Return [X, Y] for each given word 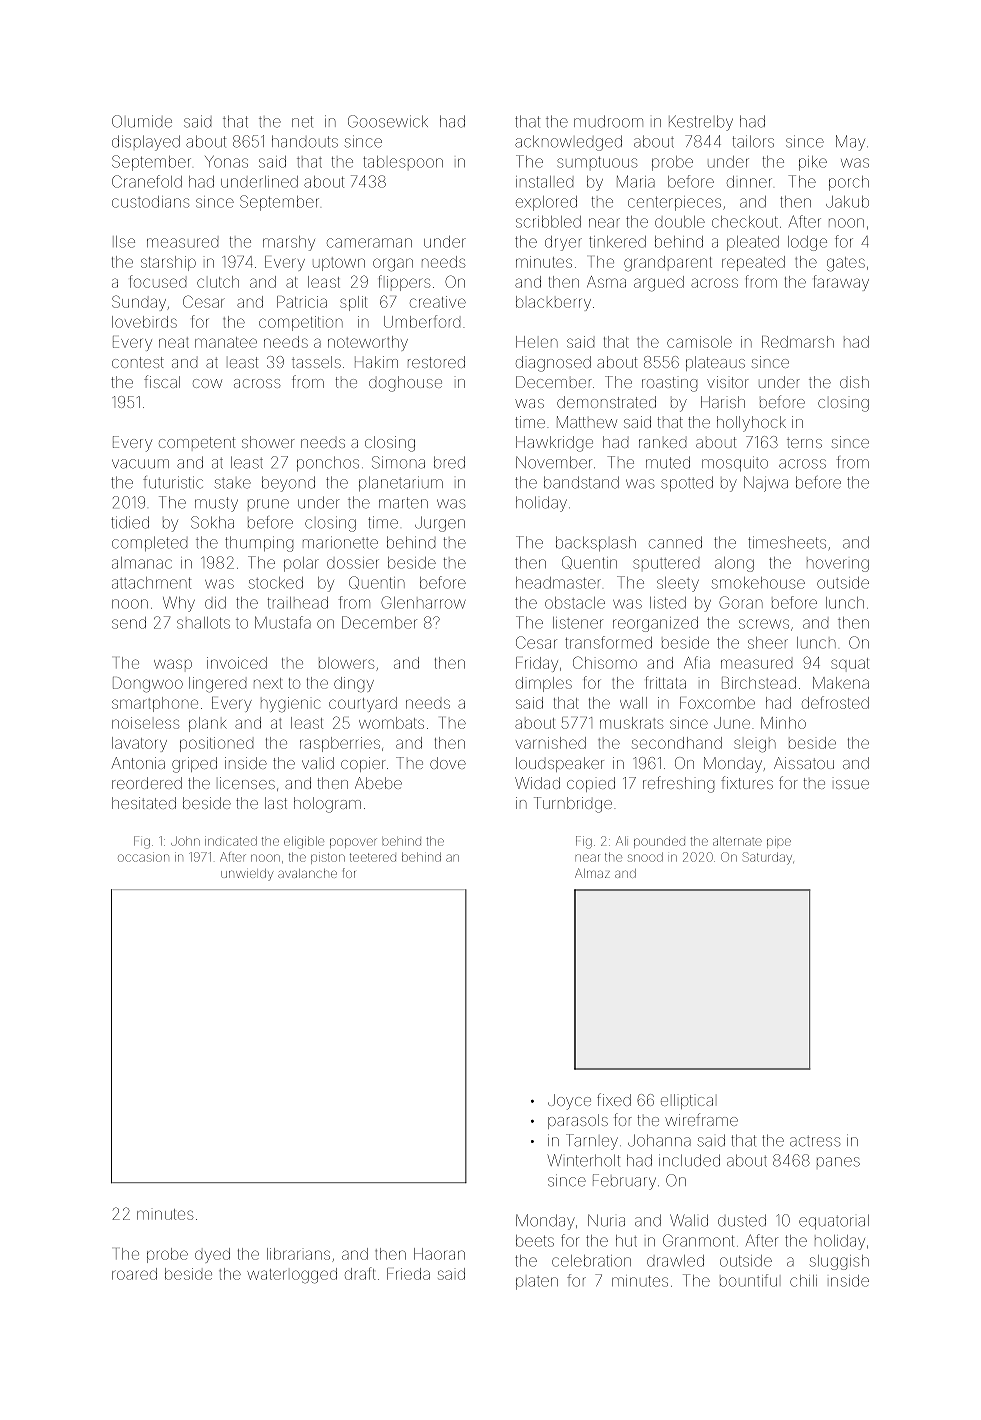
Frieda [408, 1274]
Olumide [142, 121]
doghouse [405, 384]
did [215, 603]
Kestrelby [701, 123]
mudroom [608, 121]
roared [134, 1274]
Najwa [766, 484]
